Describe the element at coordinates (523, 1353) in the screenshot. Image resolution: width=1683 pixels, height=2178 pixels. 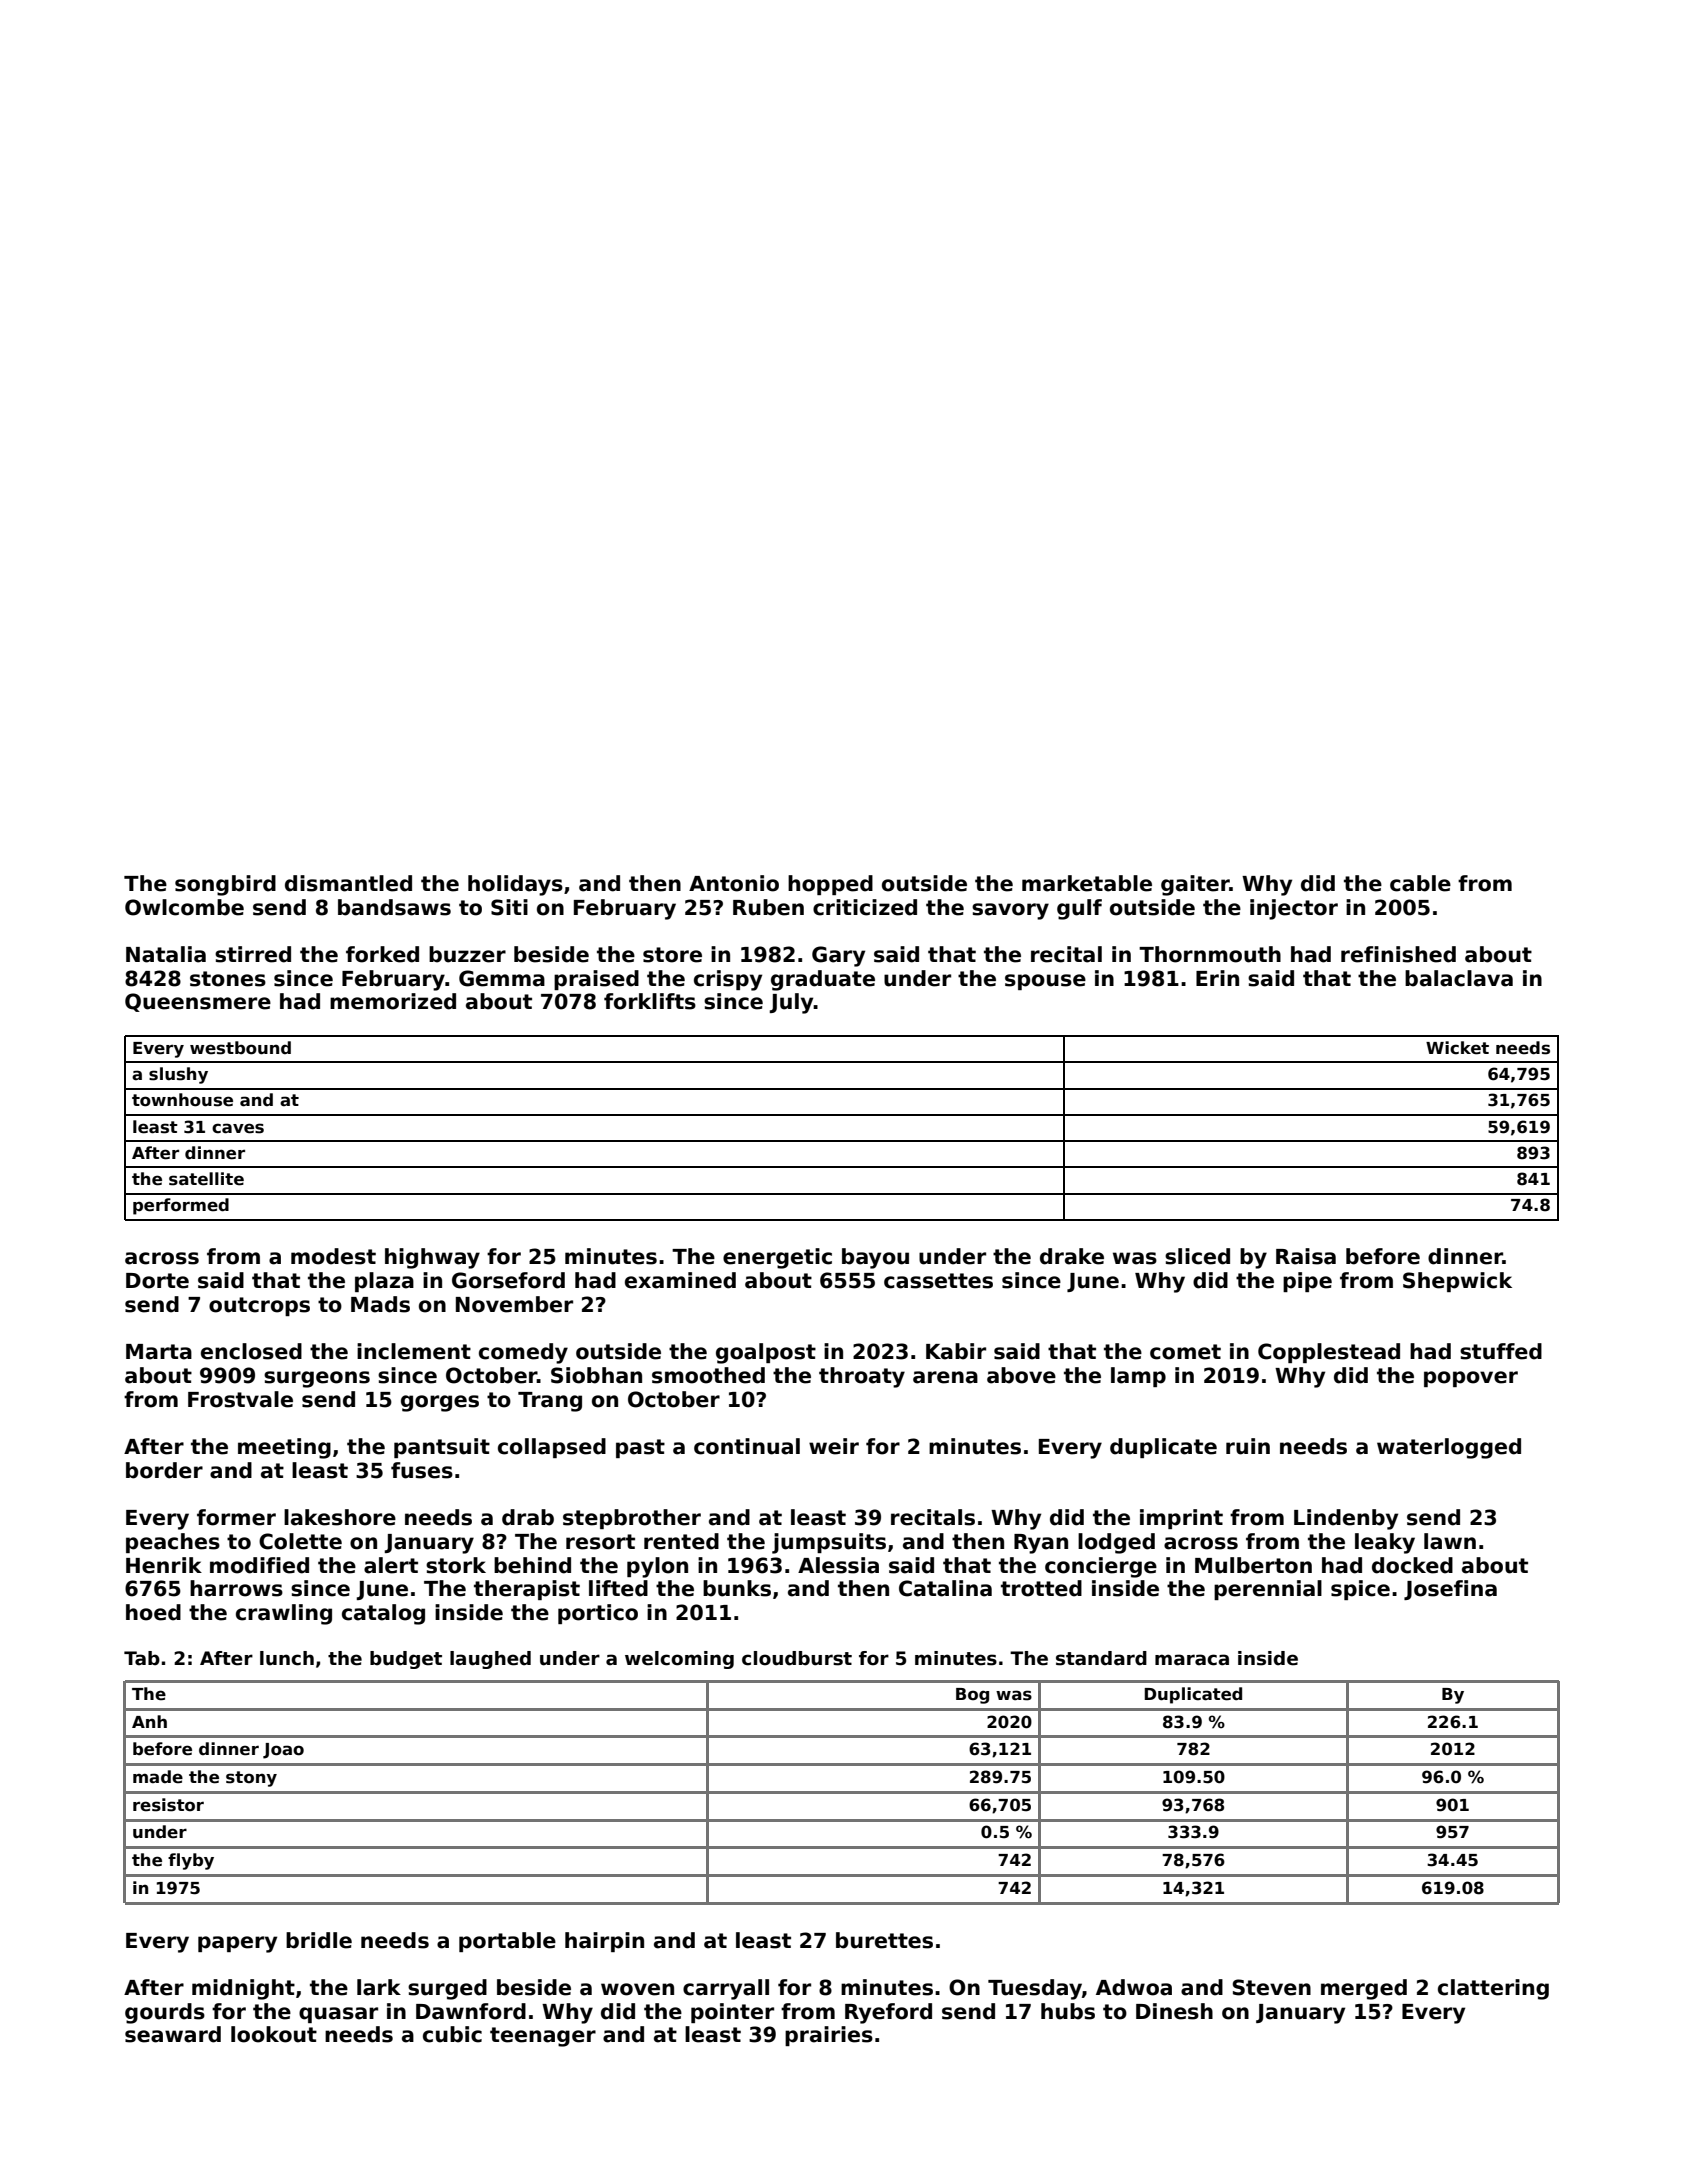
I see `comedy` at that location.
